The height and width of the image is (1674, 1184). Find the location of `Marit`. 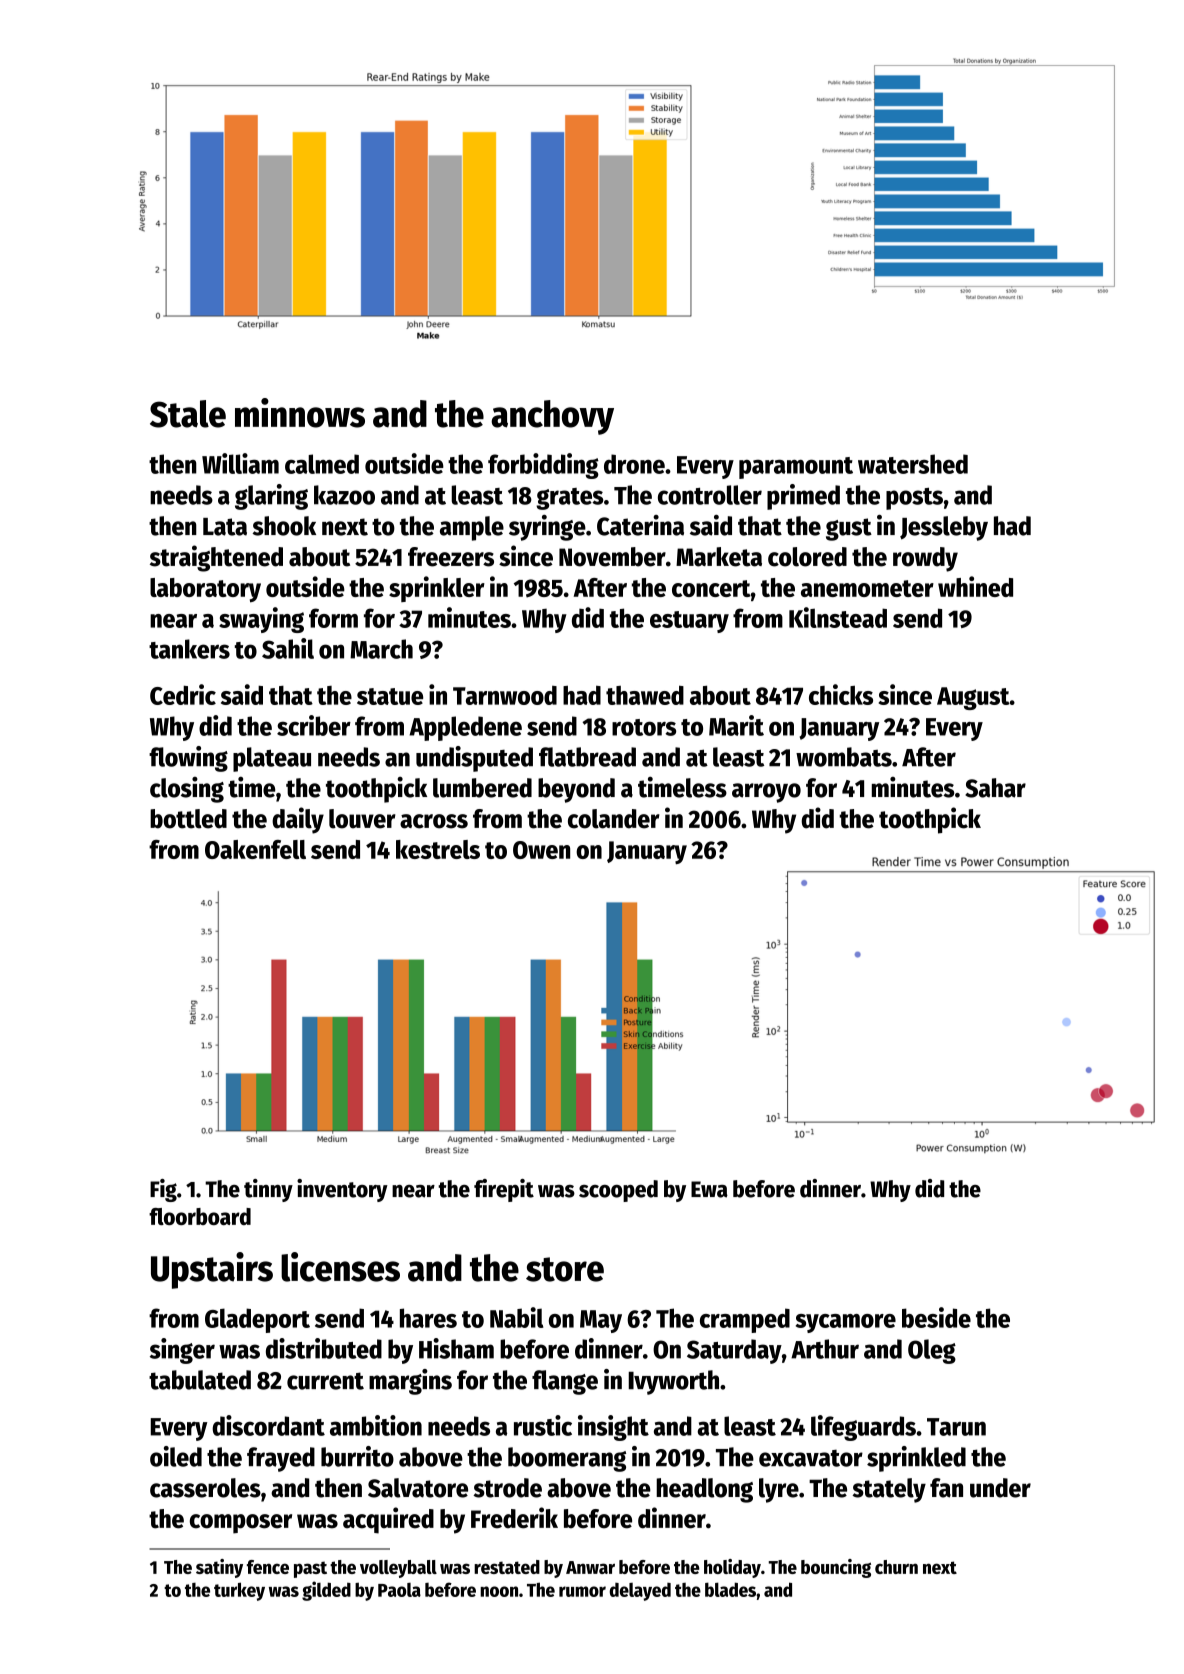

Marit is located at coordinates (736, 725).
